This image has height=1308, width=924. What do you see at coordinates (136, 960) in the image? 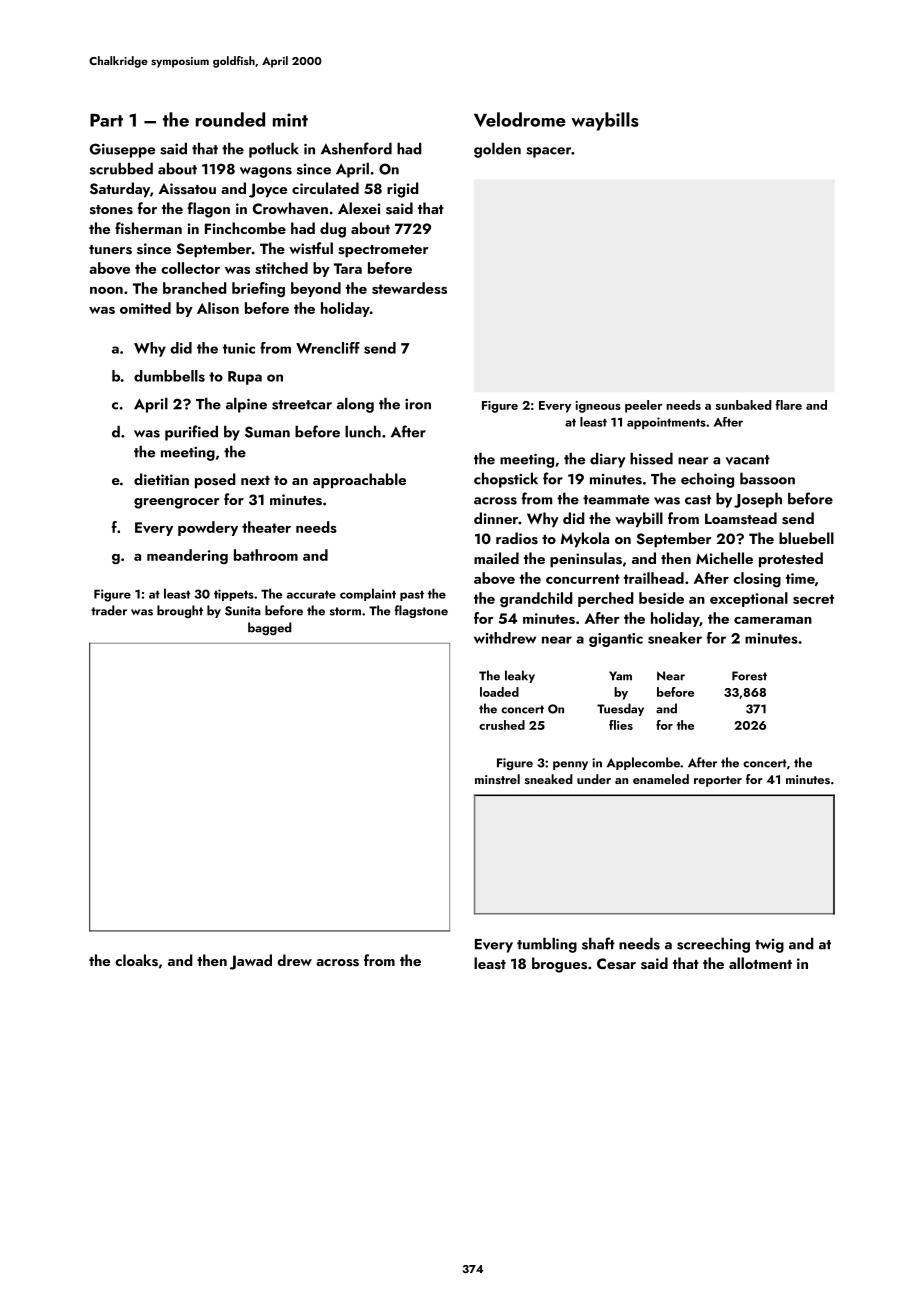
I see `cloaks` at bounding box center [136, 960].
